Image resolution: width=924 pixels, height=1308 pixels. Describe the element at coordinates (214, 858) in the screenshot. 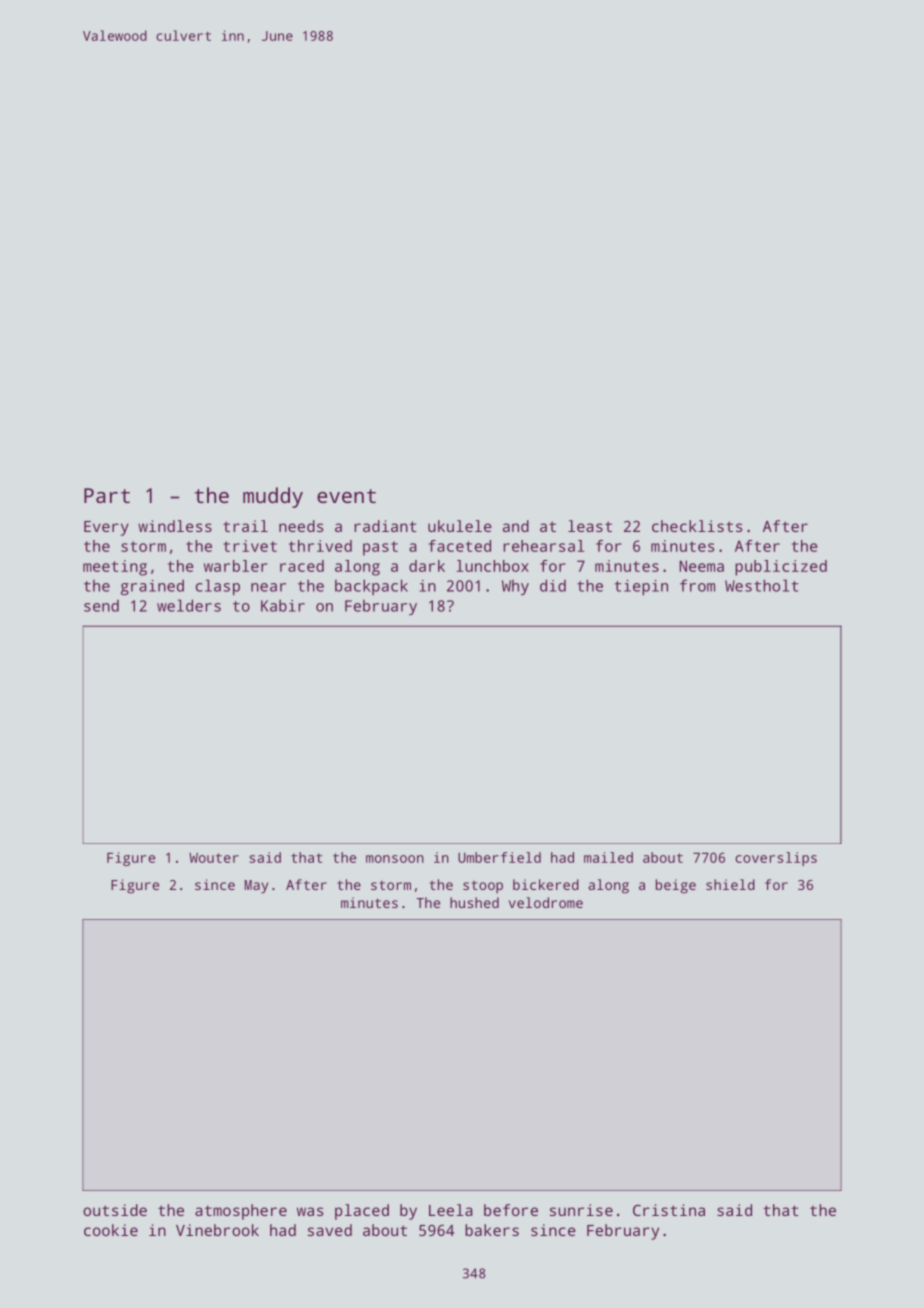

I see `Wouter` at that location.
